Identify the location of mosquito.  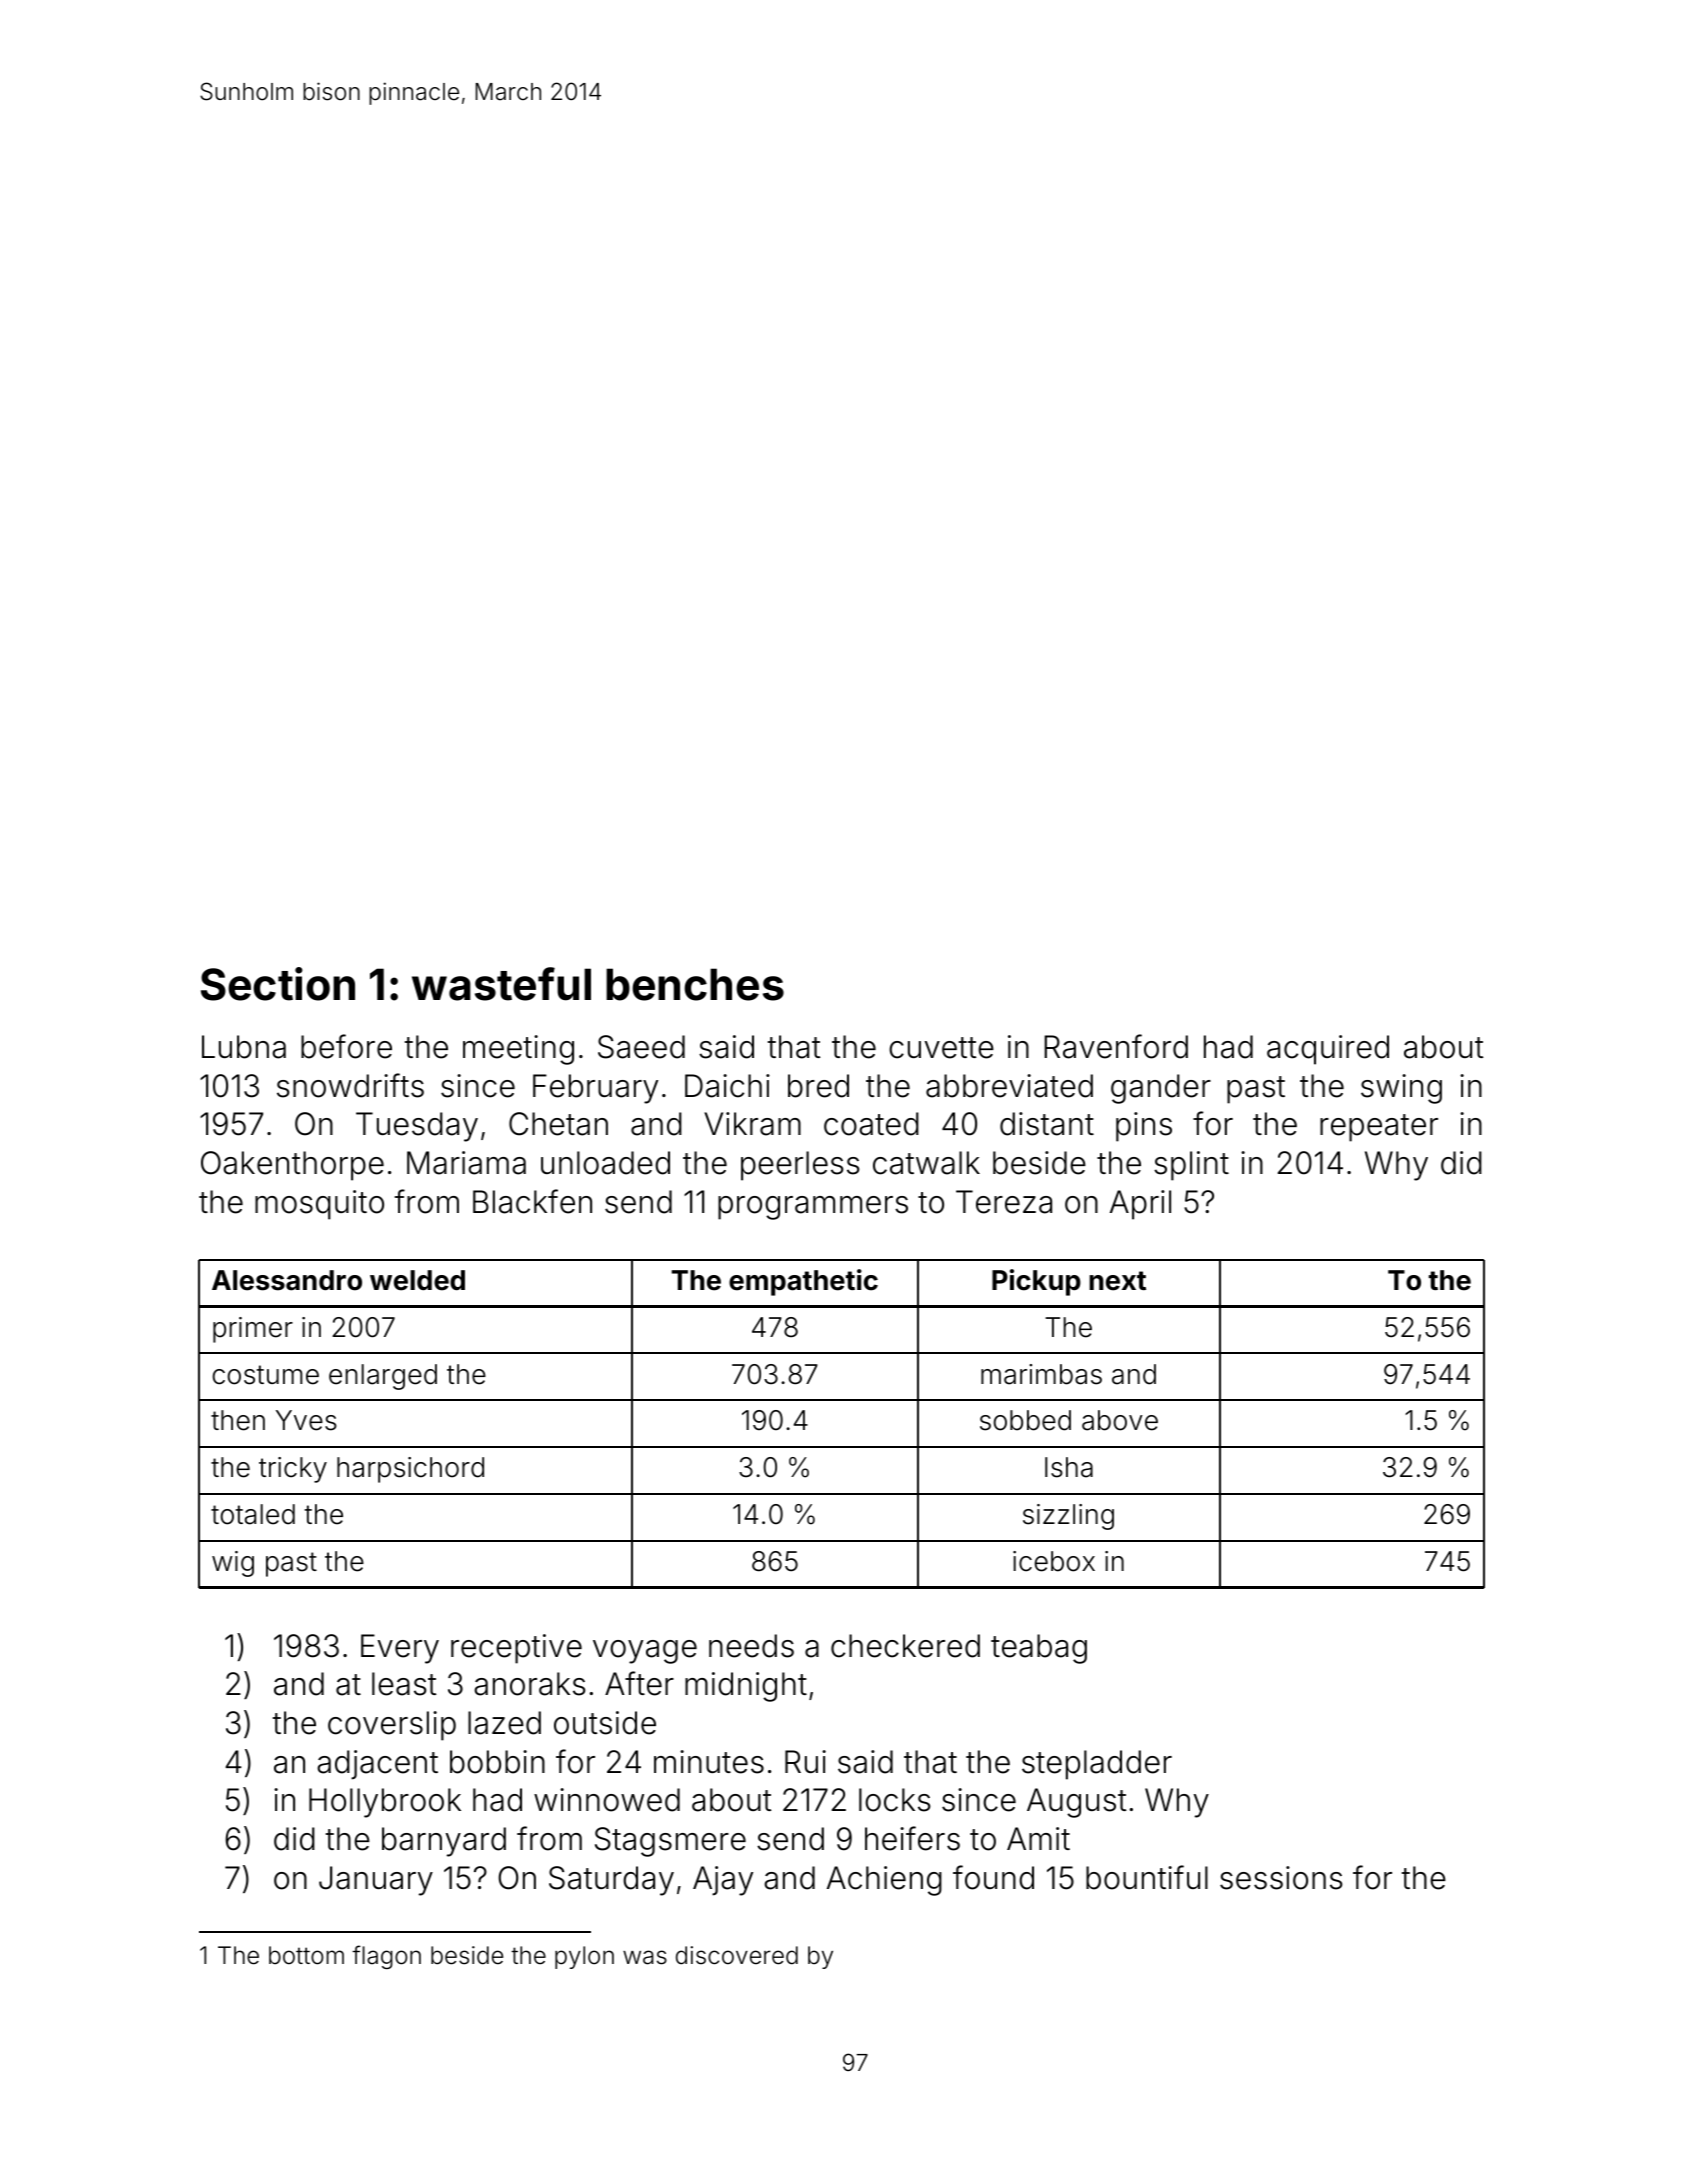
(319, 1205).
